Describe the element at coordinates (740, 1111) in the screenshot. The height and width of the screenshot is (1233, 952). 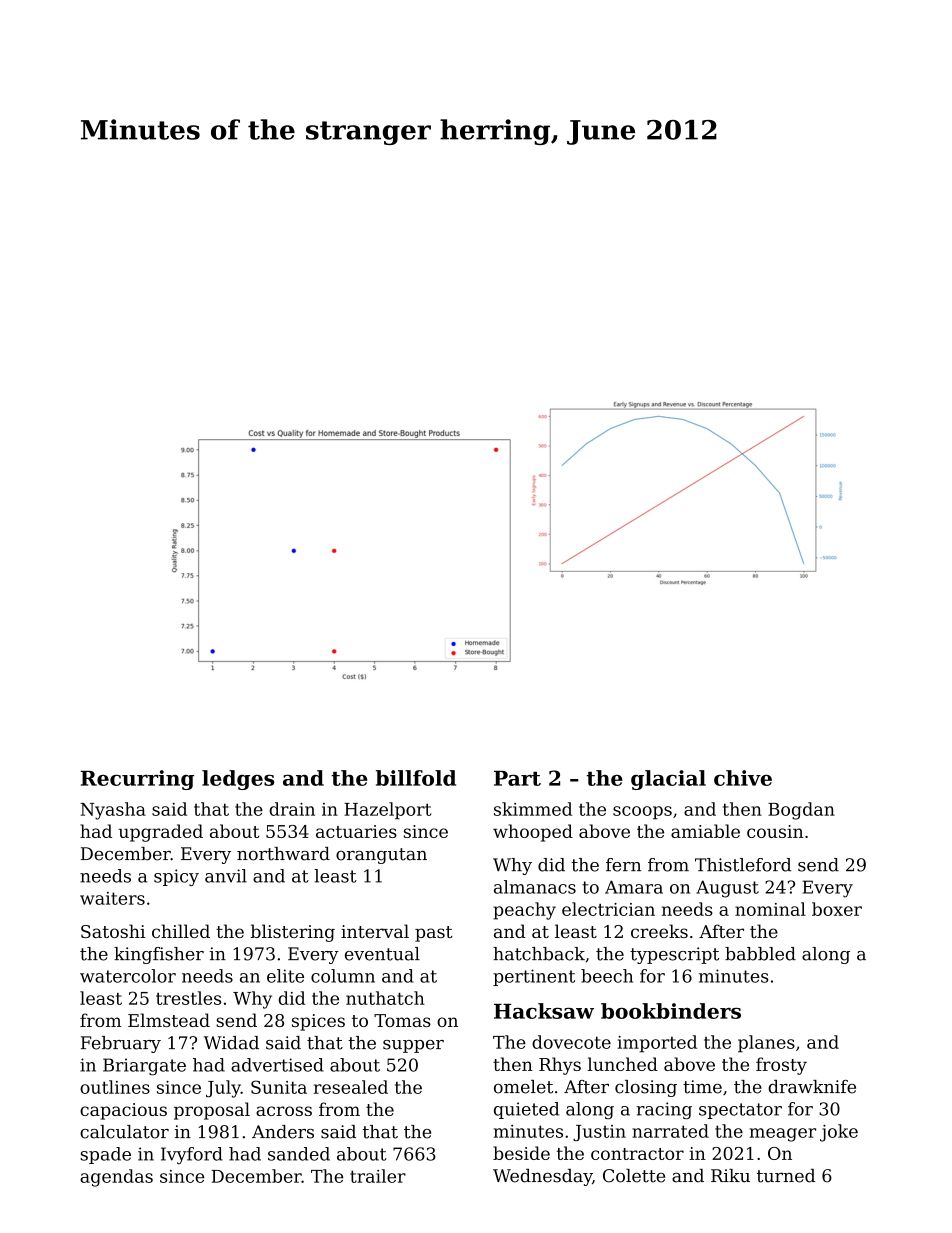
I see `spectator` at that location.
